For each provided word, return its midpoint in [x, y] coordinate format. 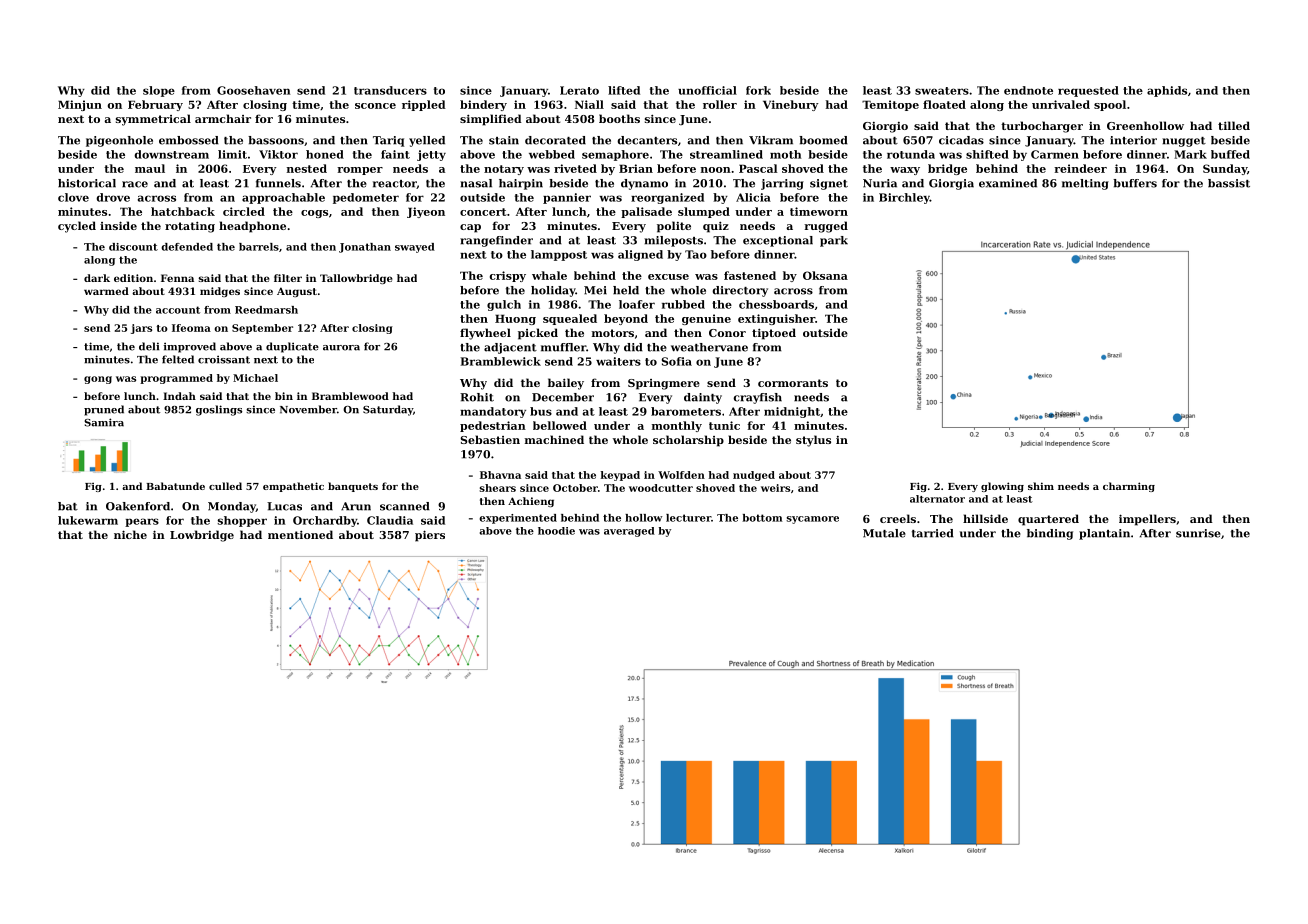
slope [159, 91]
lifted [624, 90]
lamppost [559, 255]
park [834, 241]
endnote [1028, 90]
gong [98, 380]
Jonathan [365, 248]
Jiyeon [426, 212]
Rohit [477, 397]
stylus [813, 441]
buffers [1135, 183]
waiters [618, 361]
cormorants [793, 383]
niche [130, 534]
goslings [219, 410]
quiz [716, 227]
